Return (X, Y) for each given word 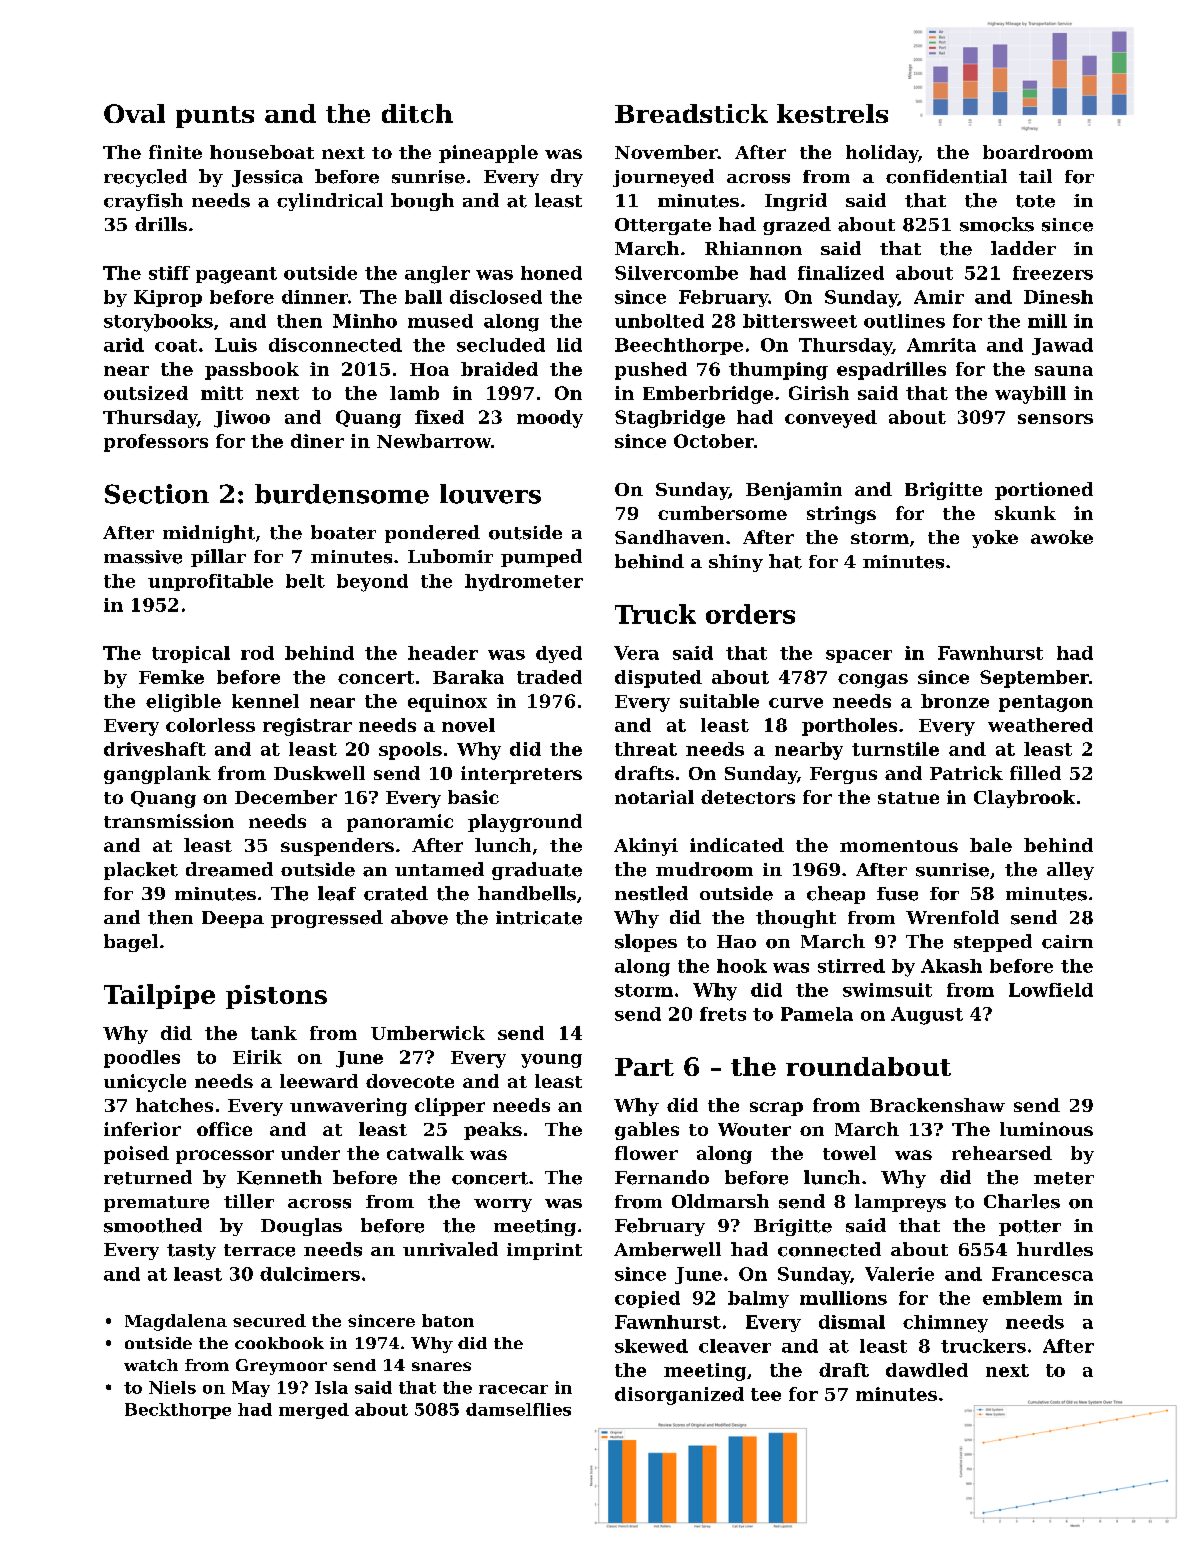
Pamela (817, 1014)
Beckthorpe (178, 1411)
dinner (315, 297)
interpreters (521, 775)
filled (1035, 773)
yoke (995, 539)
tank (274, 1033)
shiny (736, 563)
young (551, 1061)
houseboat (262, 152)
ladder (1023, 248)
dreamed (229, 869)
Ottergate (663, 226)
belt (305, 581)
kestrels (832, 113)
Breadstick (691, 113)
